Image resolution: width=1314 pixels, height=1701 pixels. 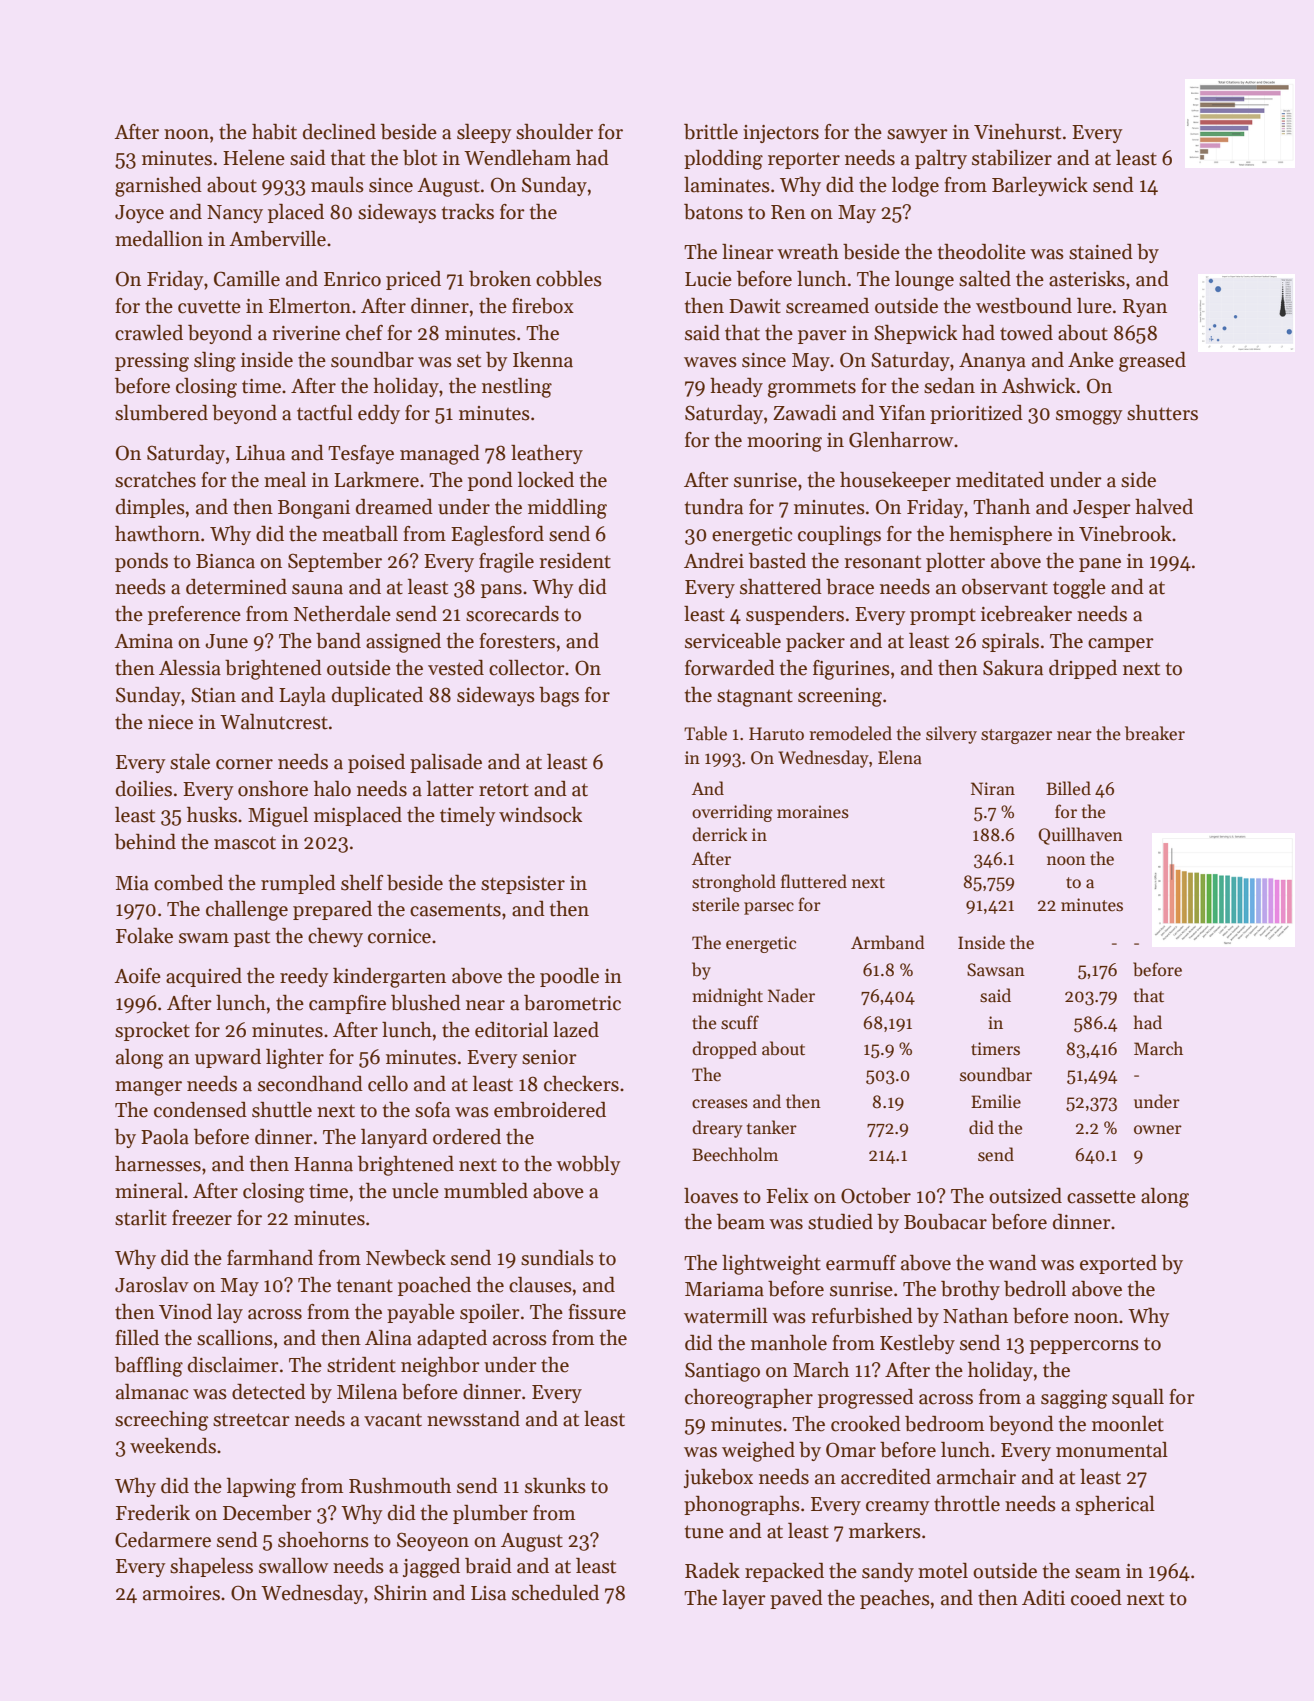 What do you see at coordinates (711, 1196) in the screenshot?
I see `loaves` at bounding box center [711, 1196].
